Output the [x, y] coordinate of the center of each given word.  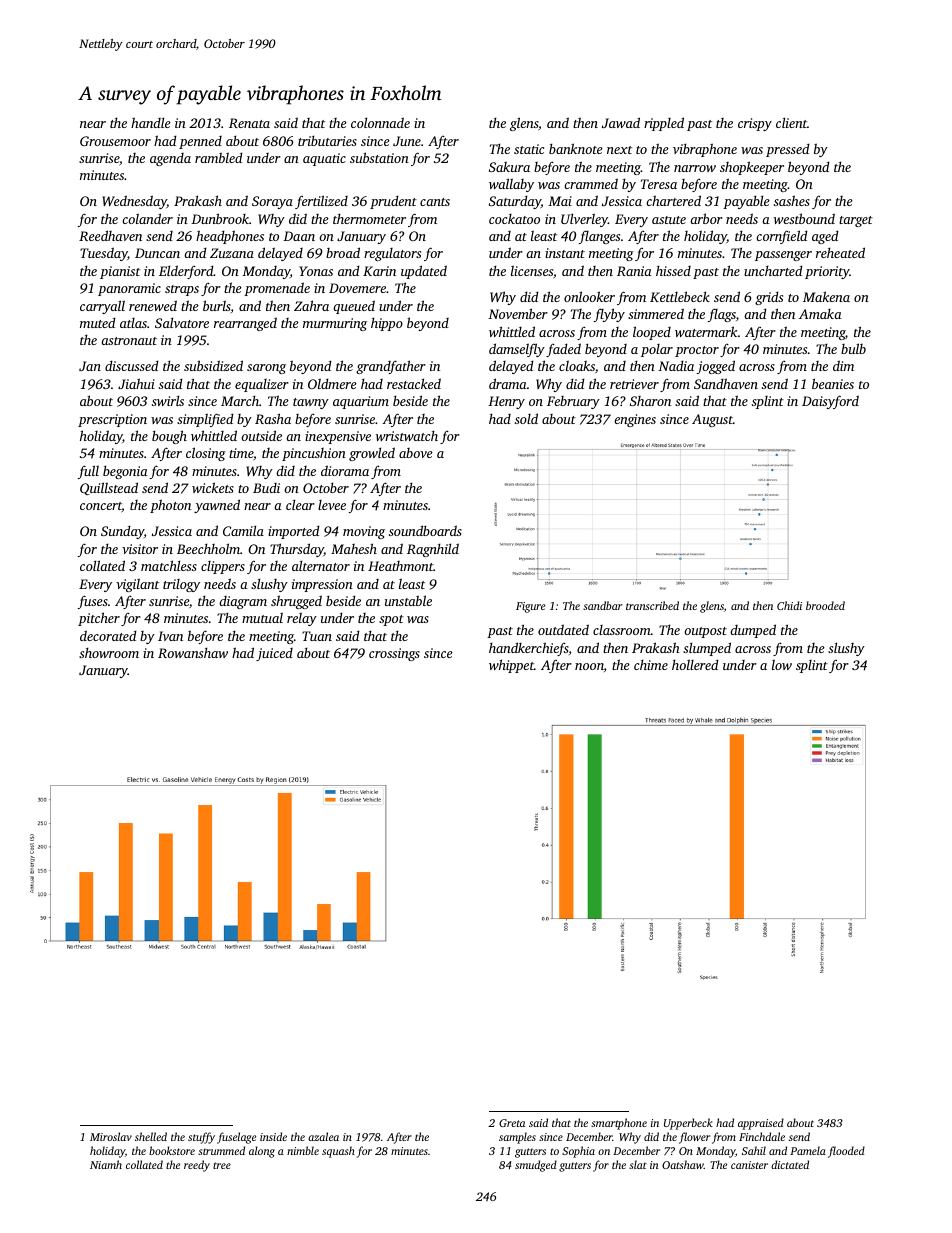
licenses [532, 270]
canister [749, 1165]
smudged [536, 1166]
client [791, 122]
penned [200, 142]
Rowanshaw [193, 652]
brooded [825, 605]
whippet [511, 666]
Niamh [106, 1164]
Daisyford [830, 402]
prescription [112, 420]
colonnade [380, 122]
